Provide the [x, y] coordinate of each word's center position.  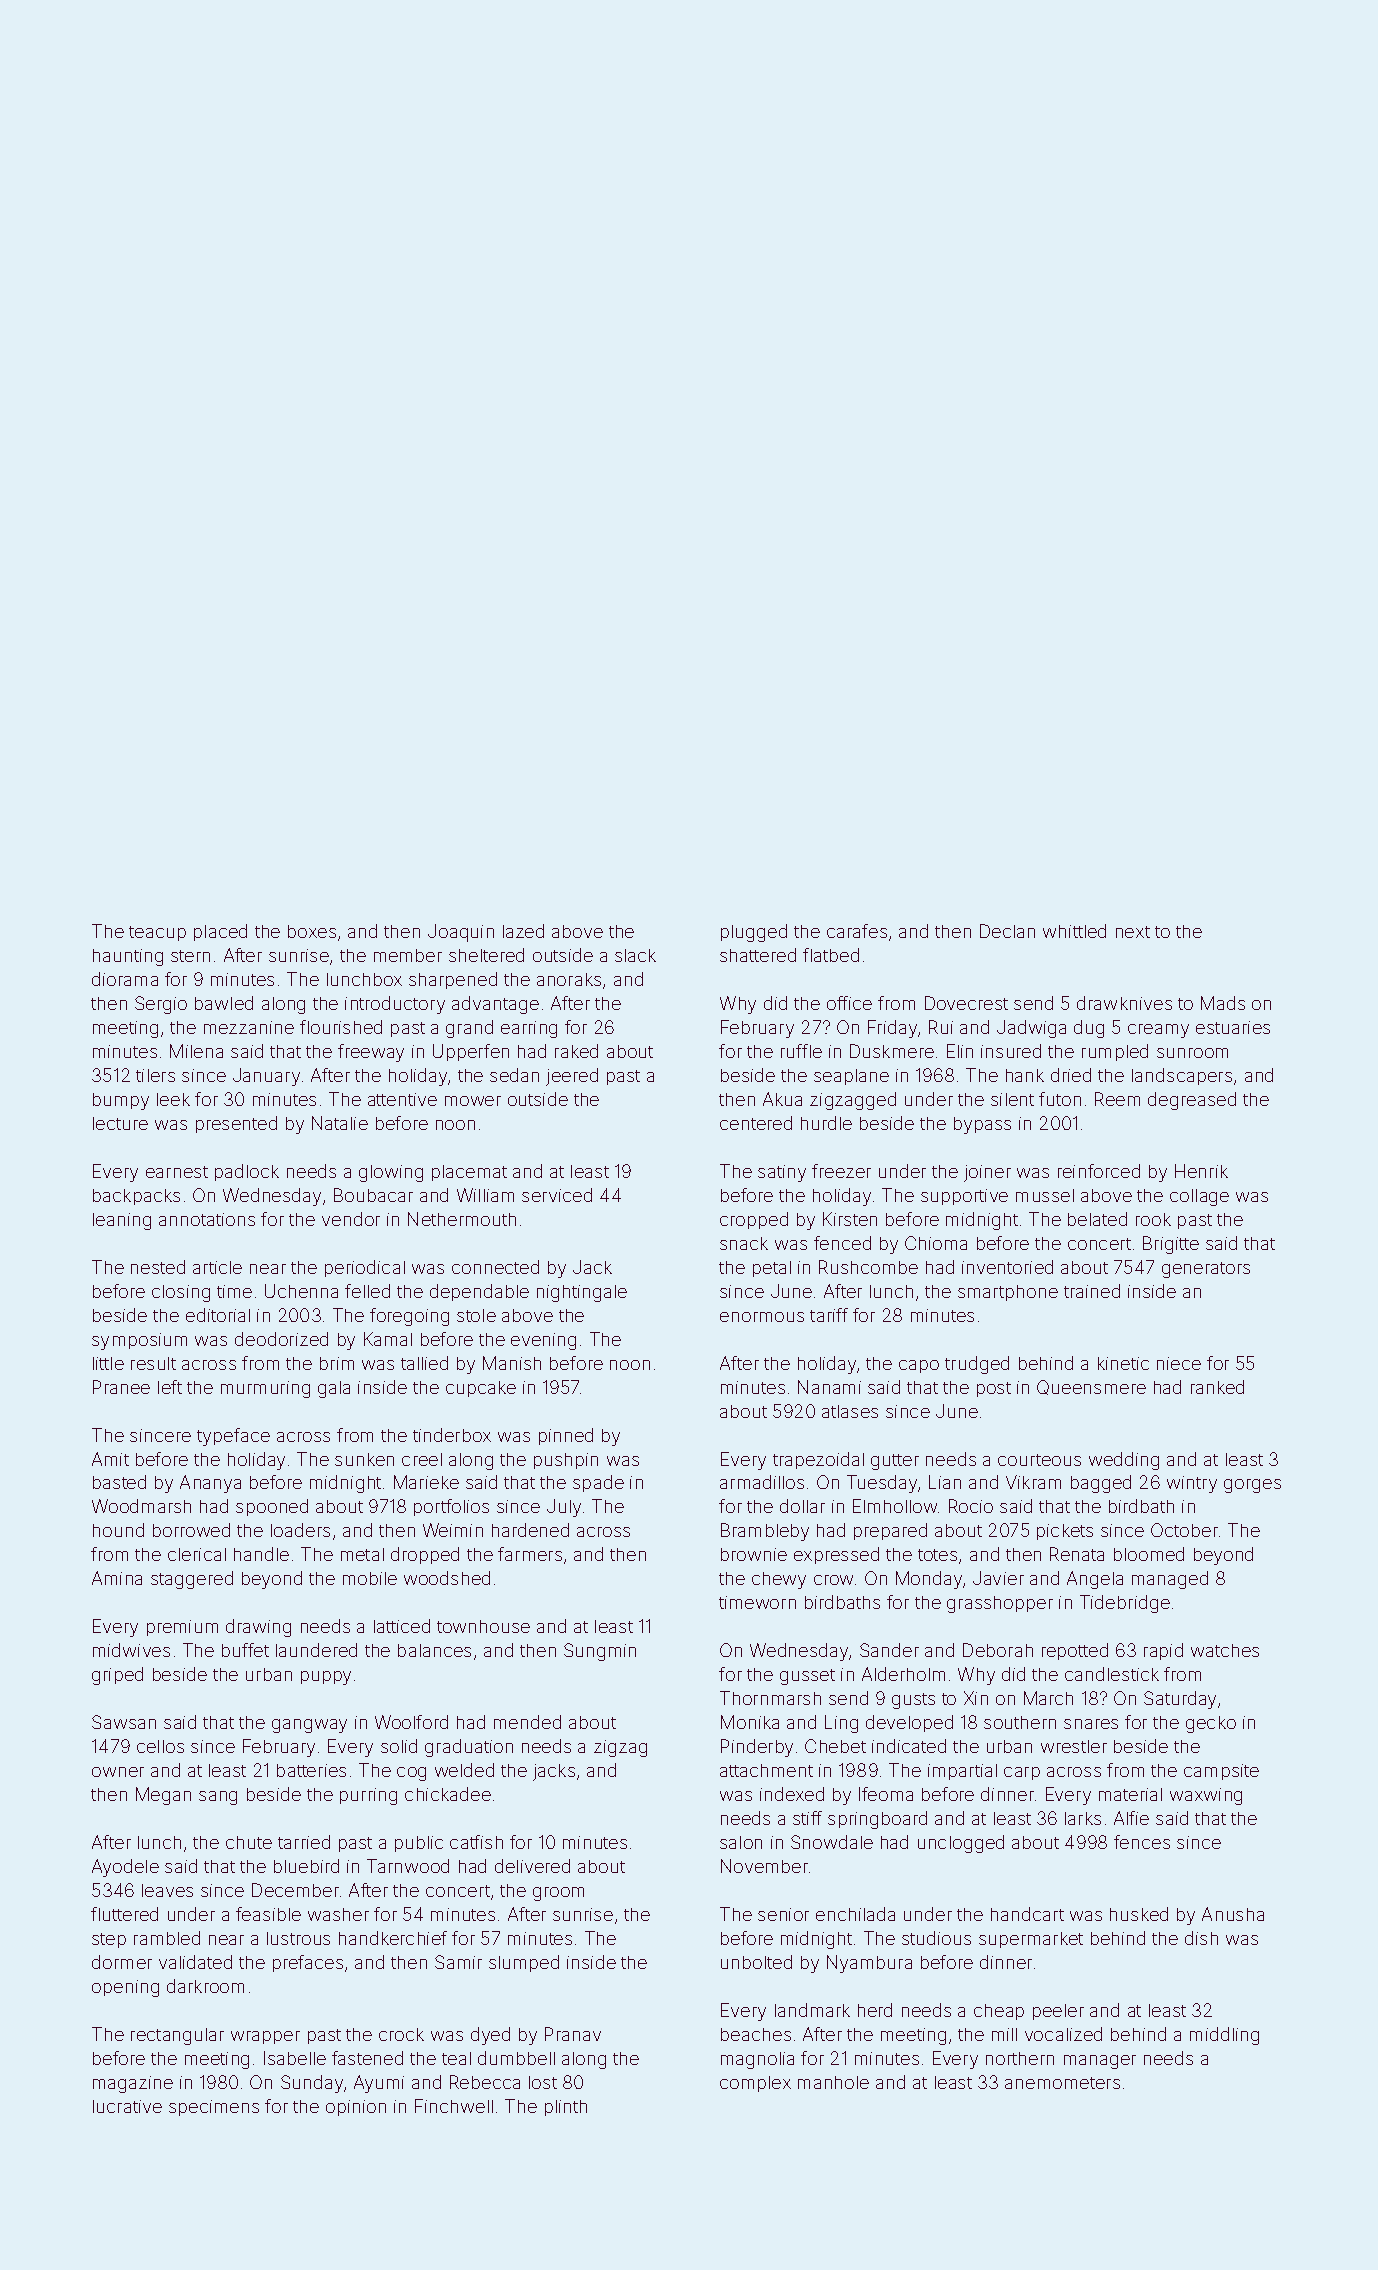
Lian [945, 1482]
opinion [356, 2108]
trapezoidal [818, 1460]
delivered [532, 1866]
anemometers [1062, 2083]
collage [1199, 1197]
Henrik [1201, 1171]
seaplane [851, 1077]
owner [118, 1772]
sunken [364, 1459]
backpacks [136, 1197]
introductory [395, 1005]
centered [756, 1123]
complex [755, 2084]
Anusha [1233, 1914]
